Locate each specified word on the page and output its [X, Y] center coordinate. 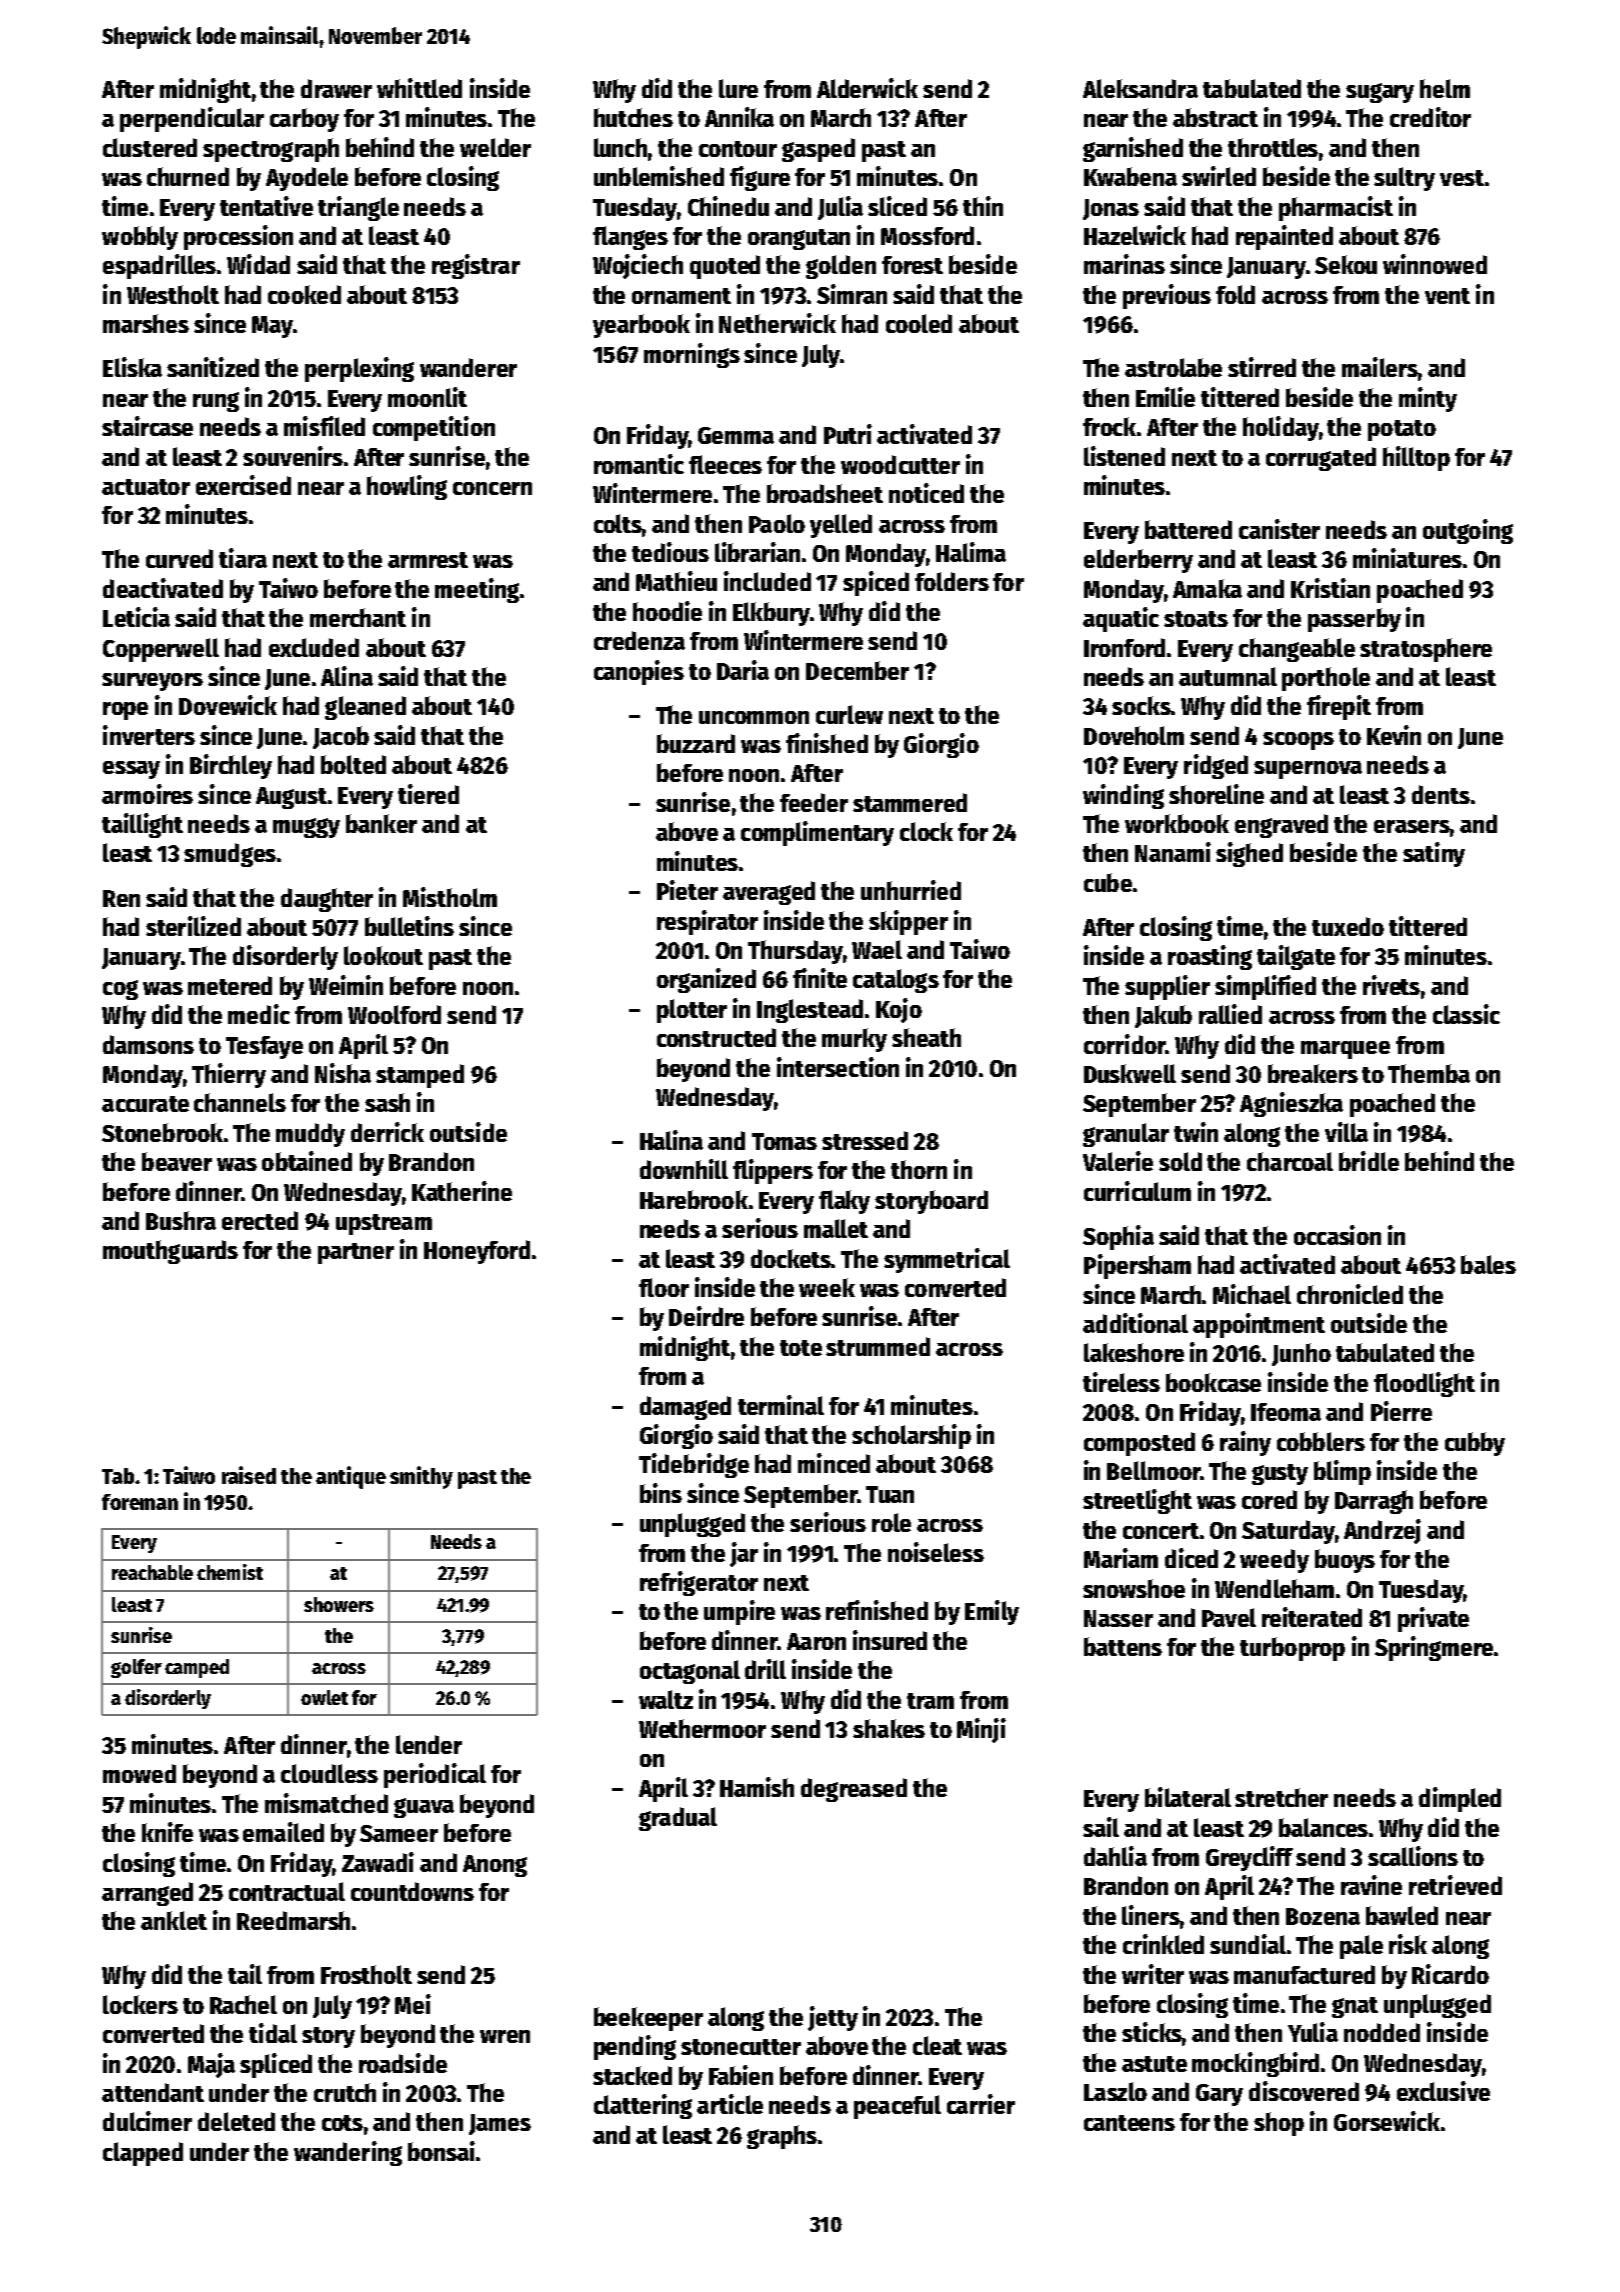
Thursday [795, 952]
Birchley [231, 766]
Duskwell [1130, 1073]
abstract [1215, 117]
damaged [685, 1408]
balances [1323, 1827]
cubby [1475, 1444]
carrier [981, 2104]
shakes [889, 1728]
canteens [1129, 2123]
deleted [236, 2121]
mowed [139, 1773]
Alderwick [867, 88]
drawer [336, 88]
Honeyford [477, 1252]
